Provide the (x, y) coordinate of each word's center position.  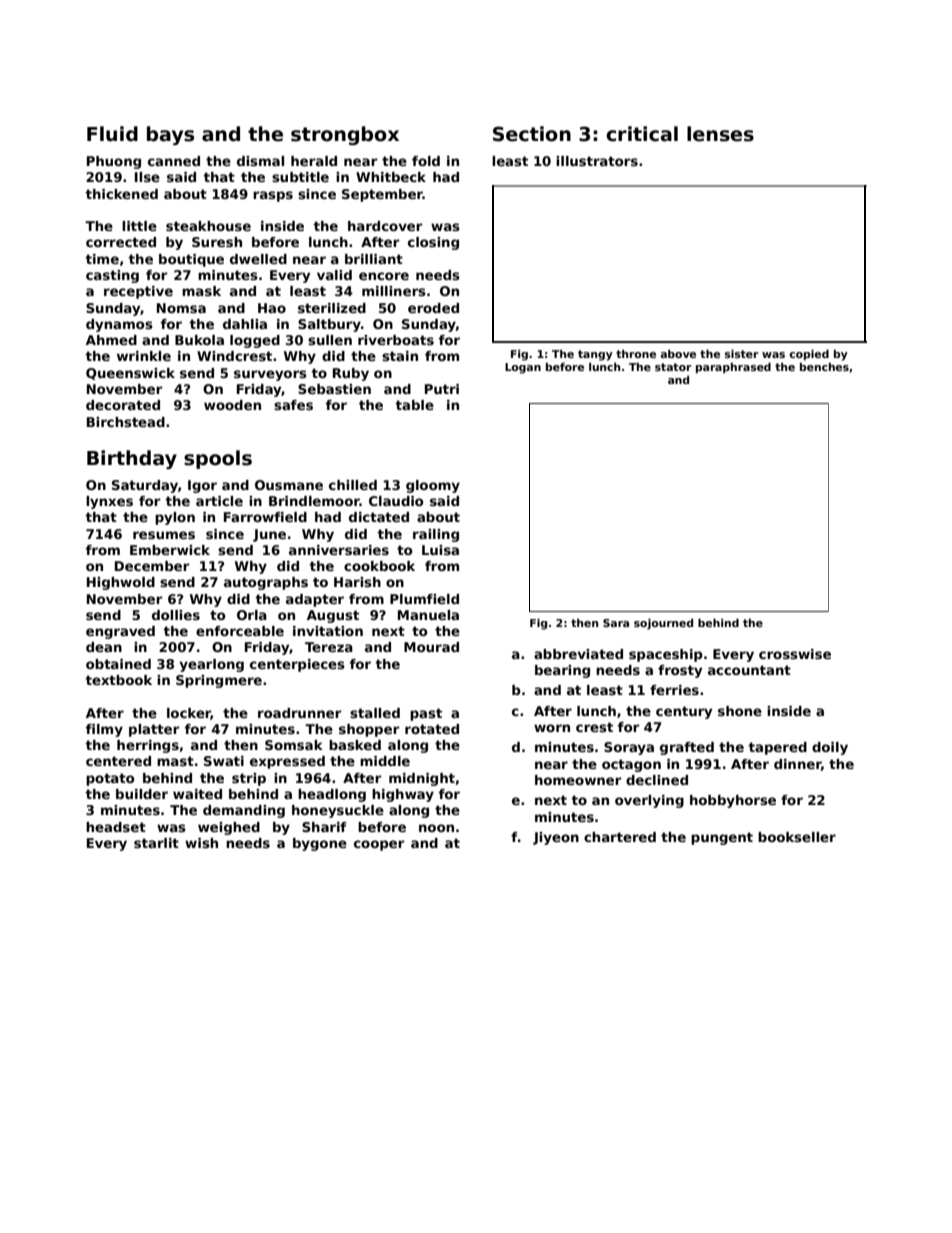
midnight (422, 779)
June (269, 535)
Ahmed (111, 340)
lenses (720, 134)
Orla (252, 615)
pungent (722, 838)
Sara (616, 623)
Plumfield (424, 599)
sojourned (663, 624)
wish (201, 843)
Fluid (112, 134)
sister (742, 354)
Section (532, 134)
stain (400, 356)
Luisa (440, 550)
